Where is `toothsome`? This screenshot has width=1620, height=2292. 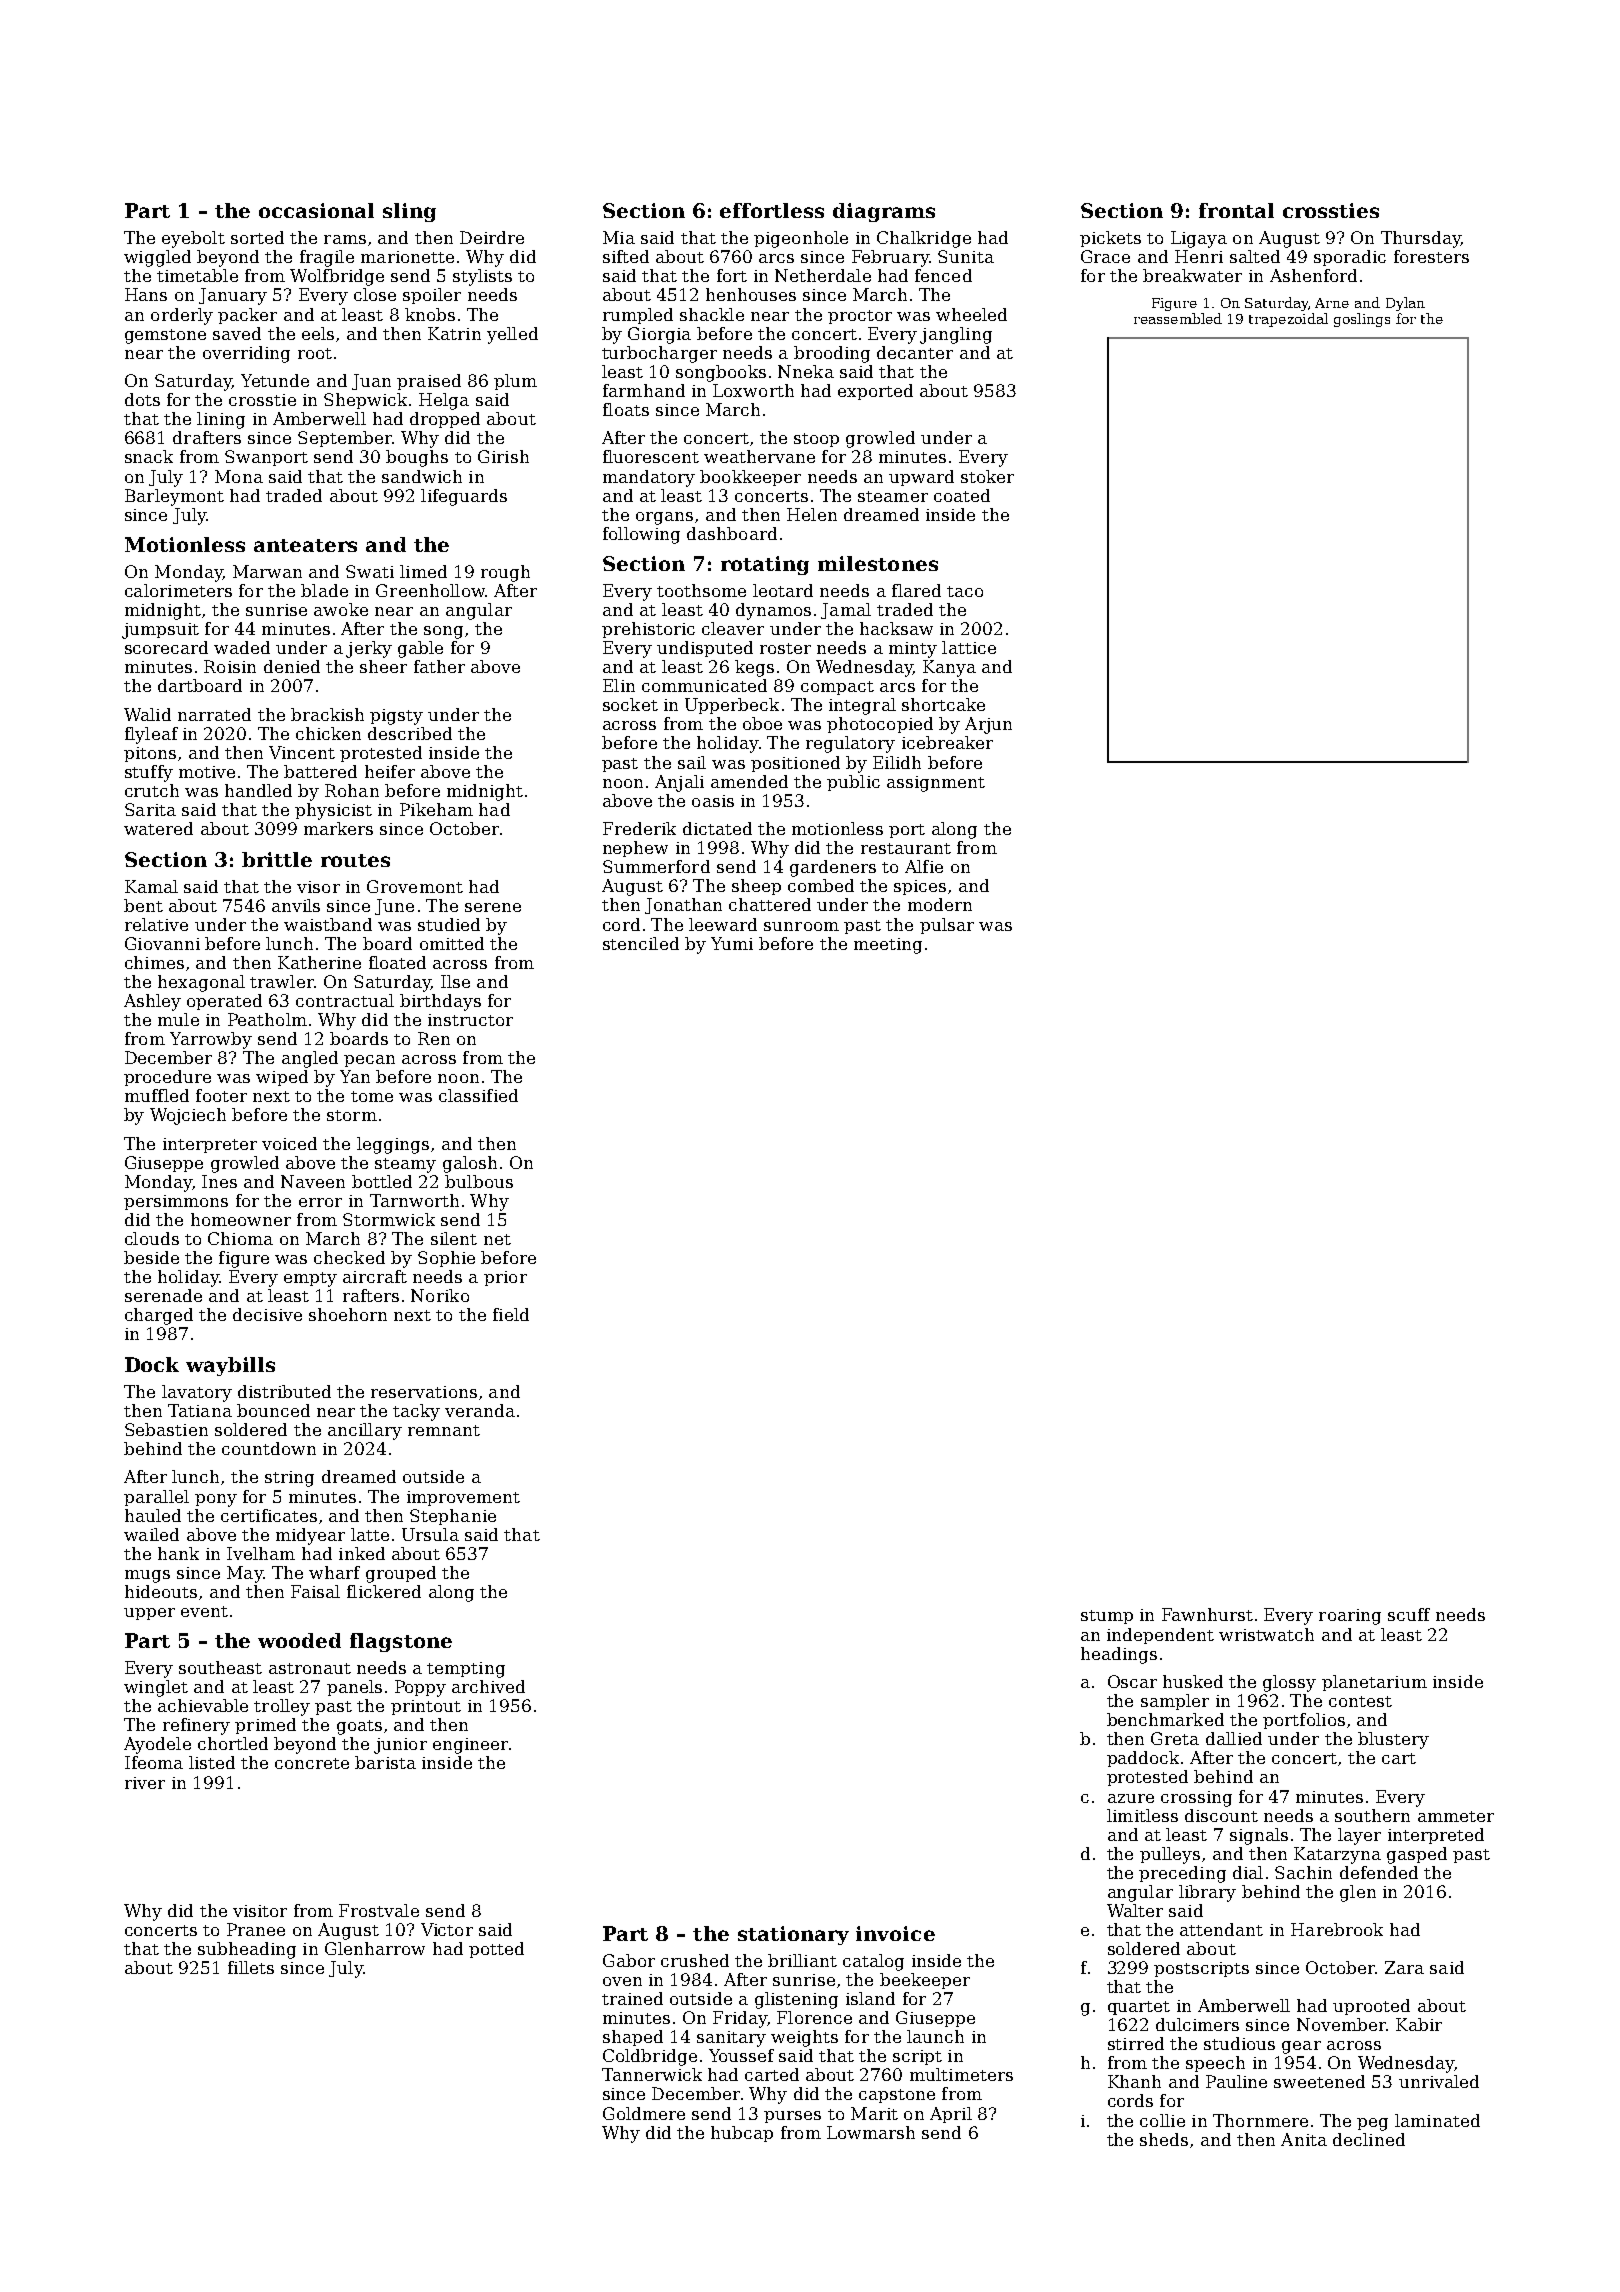
toothsome is located at coordinates (701, 590).
